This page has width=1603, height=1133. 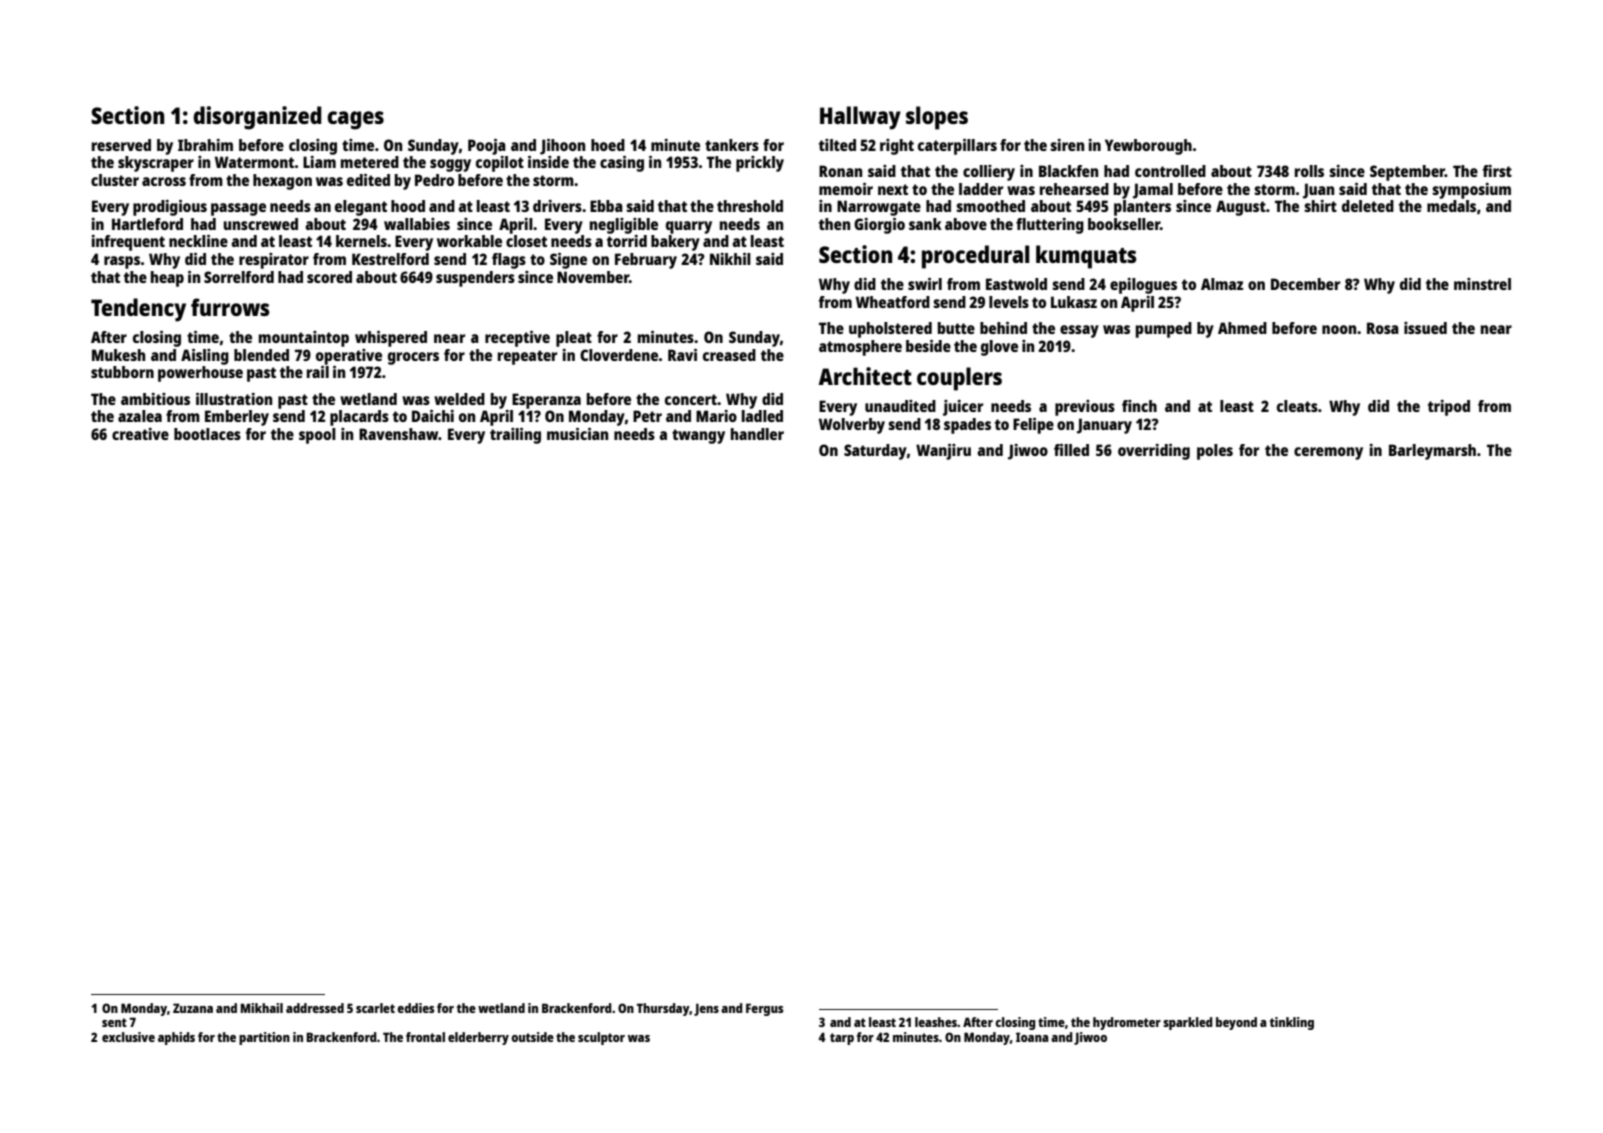 I want to click on deleted, so click(x=1368, y=206).
